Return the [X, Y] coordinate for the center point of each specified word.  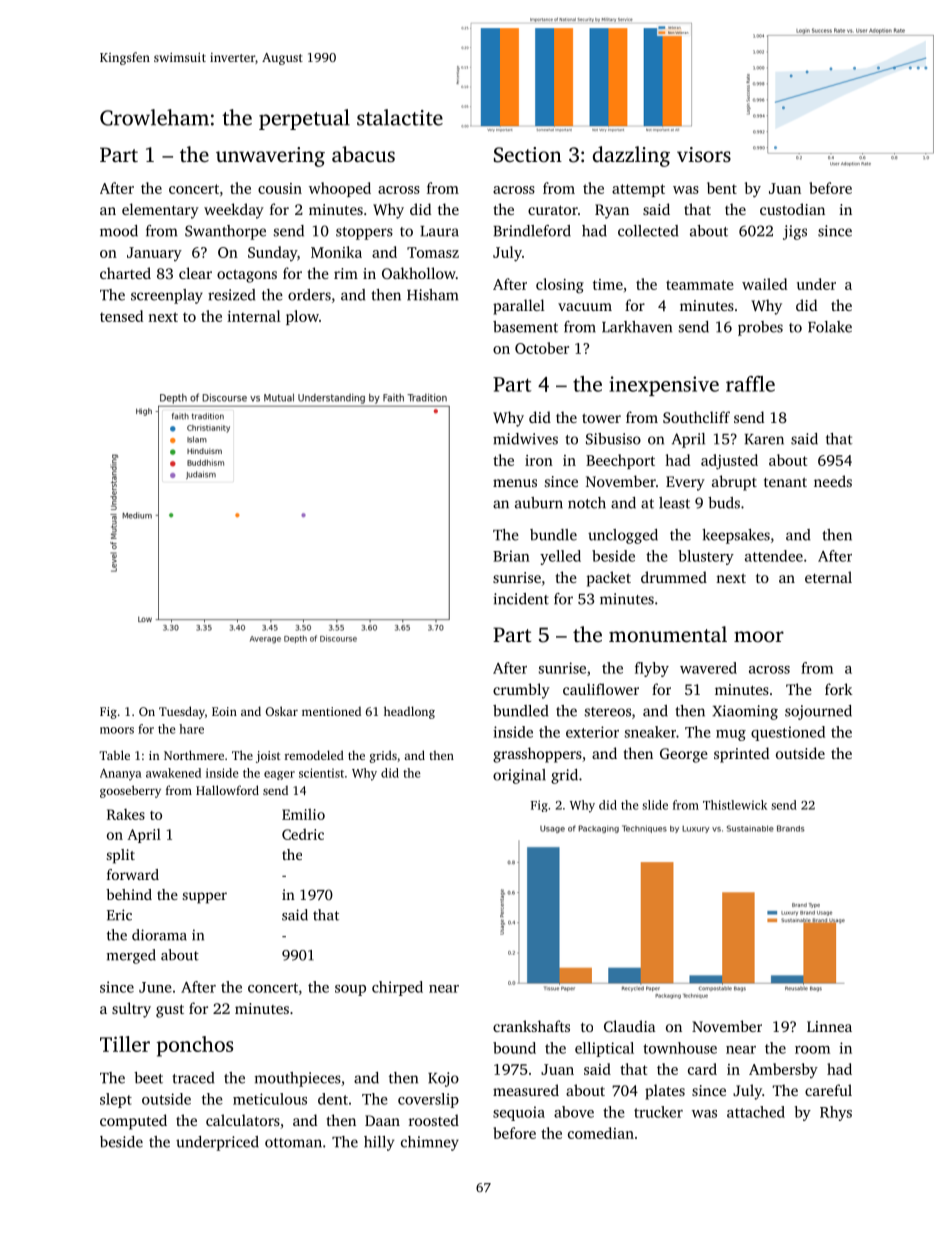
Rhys [836, 1113]
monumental [668, 634]
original [519, 776]
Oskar [282, 711]
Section [528, 155]
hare [191, 729]
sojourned [818, 712]
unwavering [270, 157]
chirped [397, 988]
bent [722, 188]
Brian [511, 556]
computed [133, 1122]
